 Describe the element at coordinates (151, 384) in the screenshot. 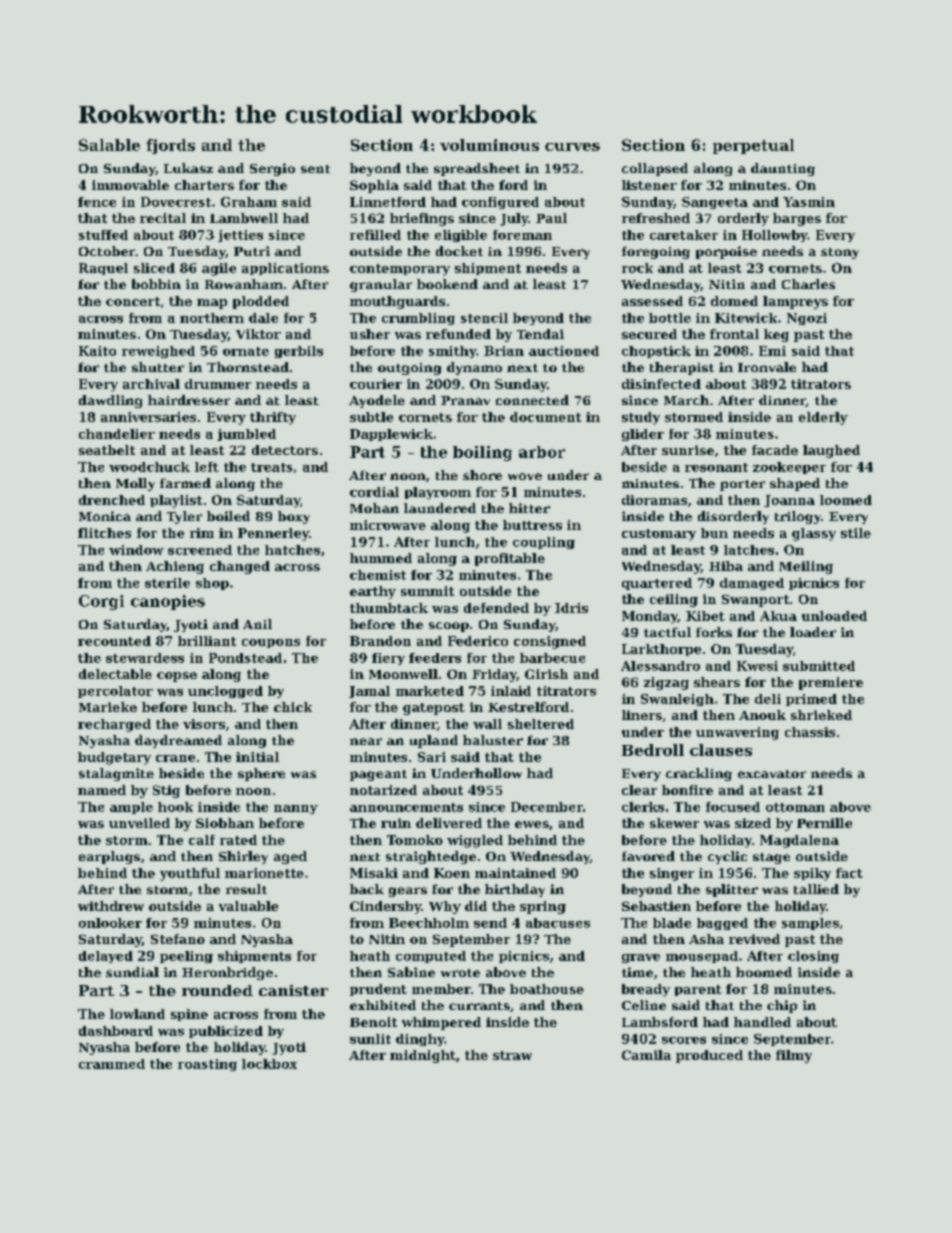

I see `archival` at that location.
